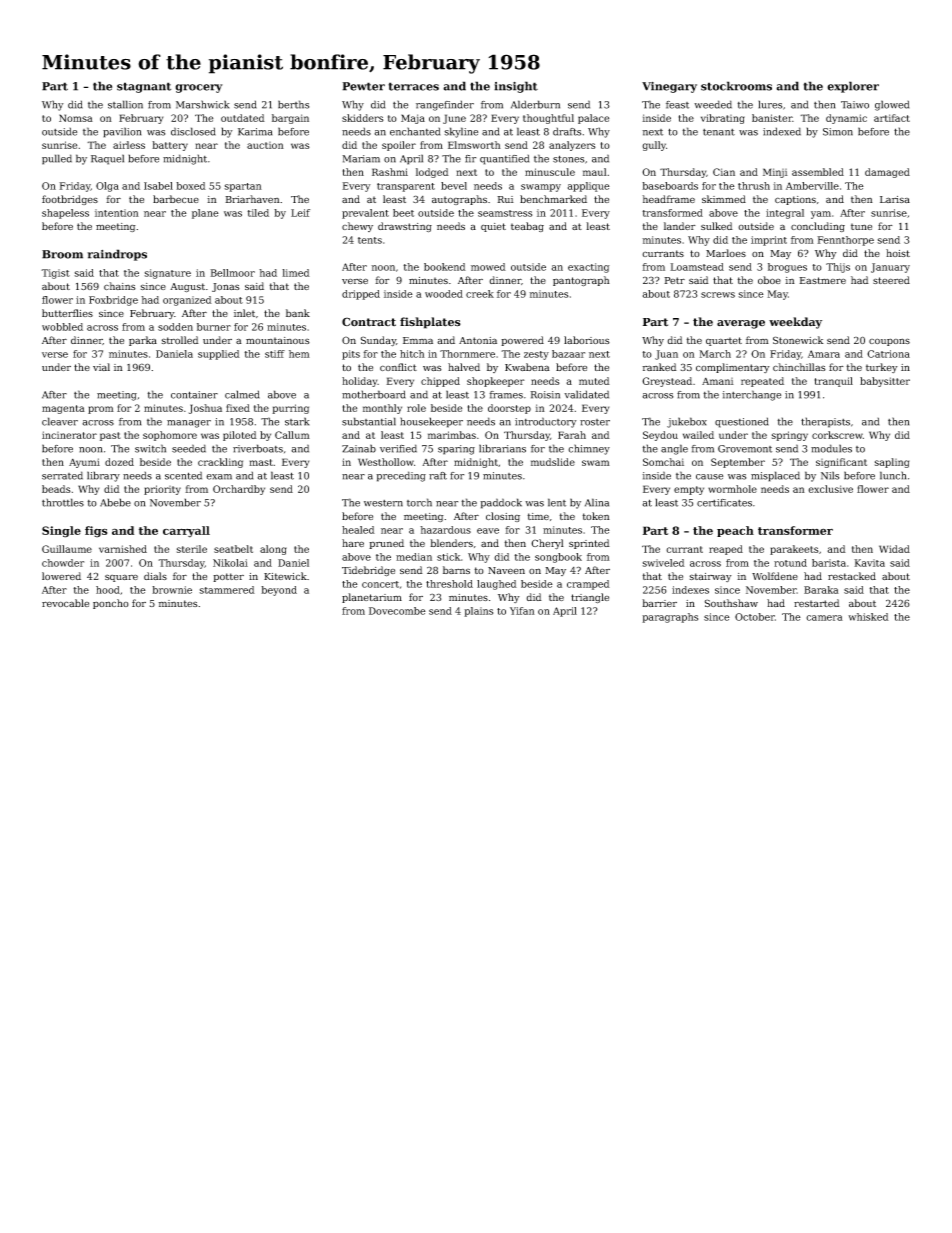  I want to click on exacting, so click(589, 268).
